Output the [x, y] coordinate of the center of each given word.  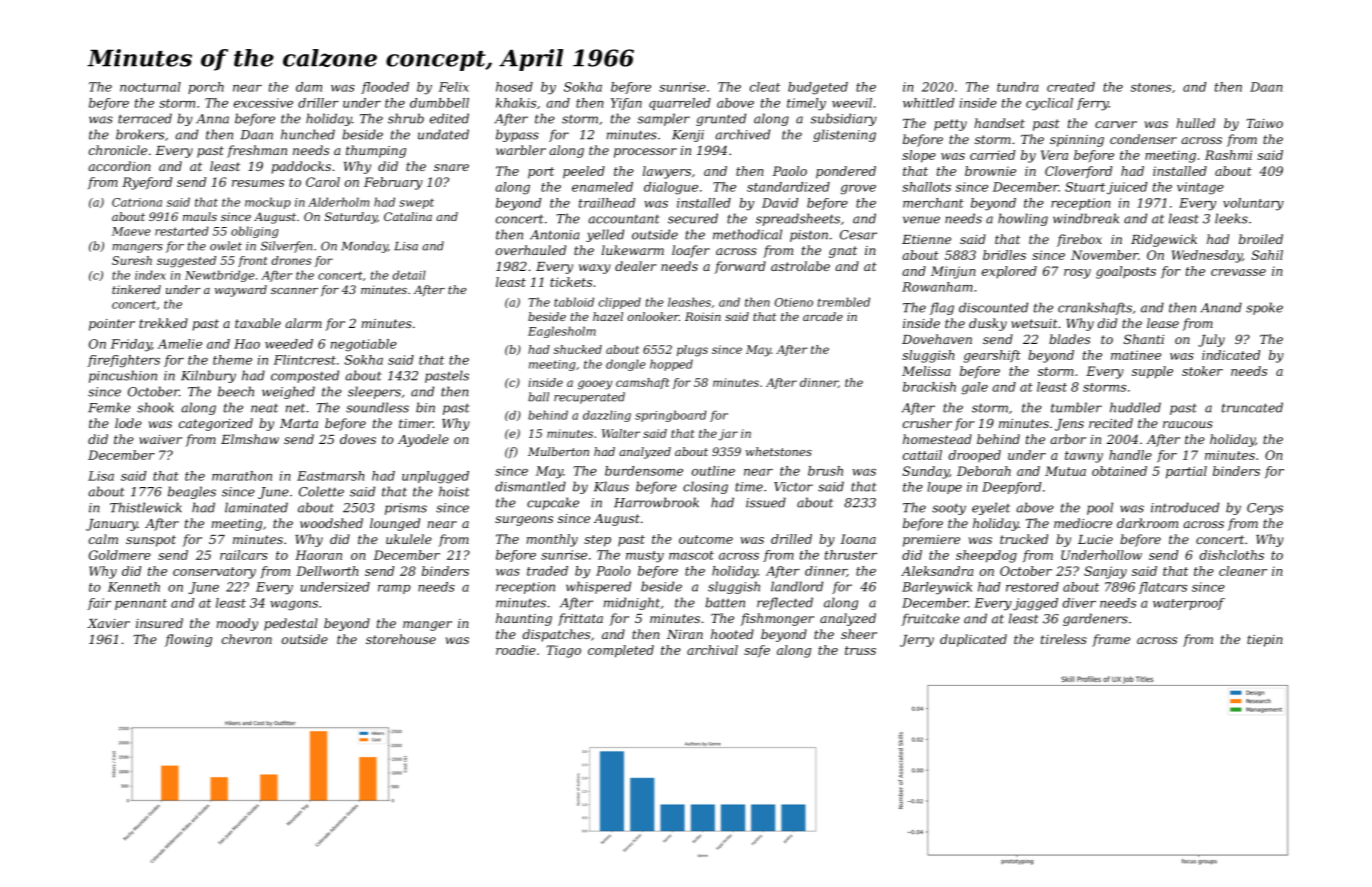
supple [1152, 372]
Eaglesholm [562, 332]
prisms [406, 509]
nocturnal [150, 87]
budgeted [818, 88]
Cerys [1265, 509]
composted [305, 376]
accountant [623, 219]
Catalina [408, 216]
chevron [247, 639]
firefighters [124, 361]
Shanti [1144, 339]
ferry [1093, 104]
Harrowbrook [656, 502]
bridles [1004, 255]
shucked [578, 349]
